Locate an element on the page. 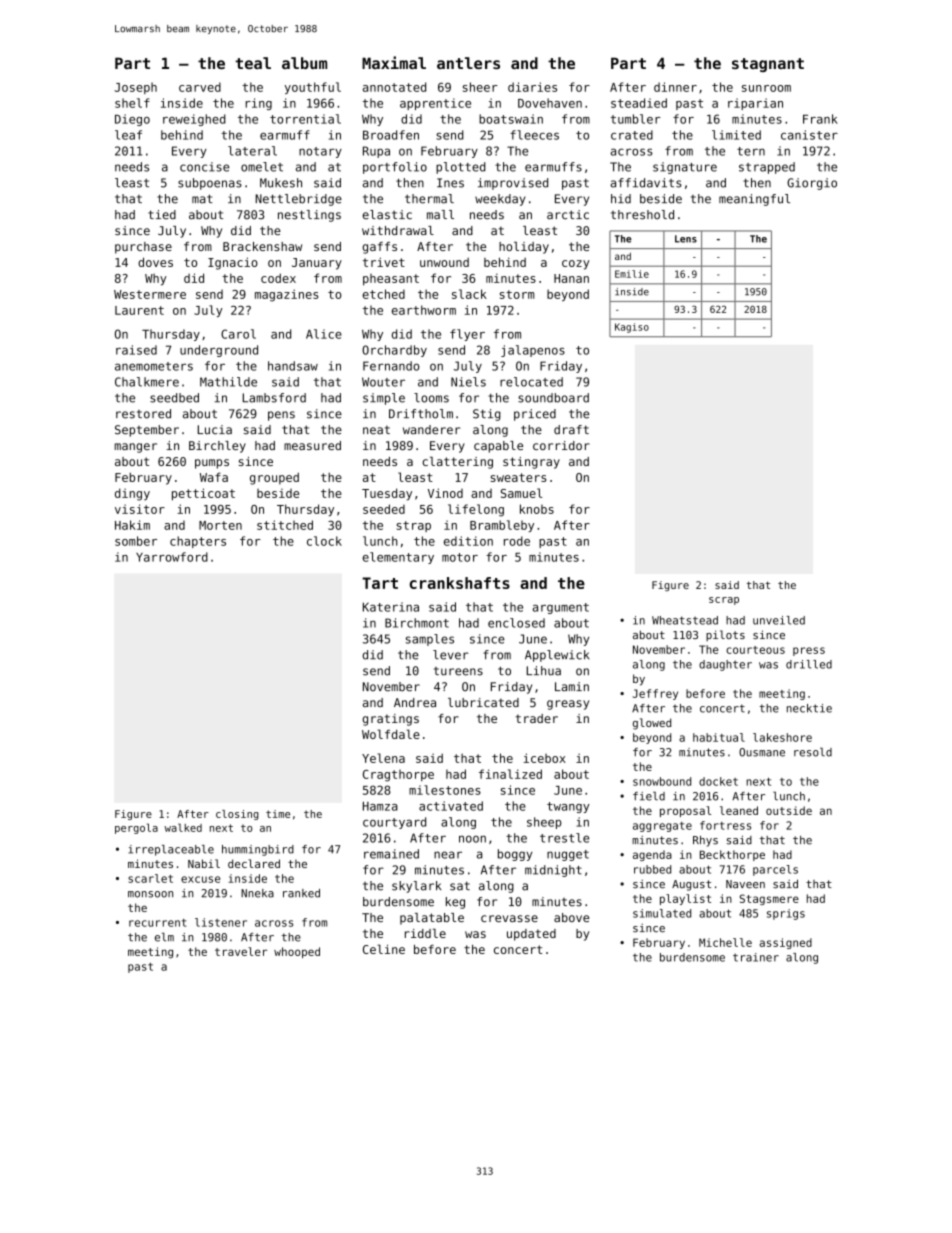  teal is located at coordinates (253, 63).
